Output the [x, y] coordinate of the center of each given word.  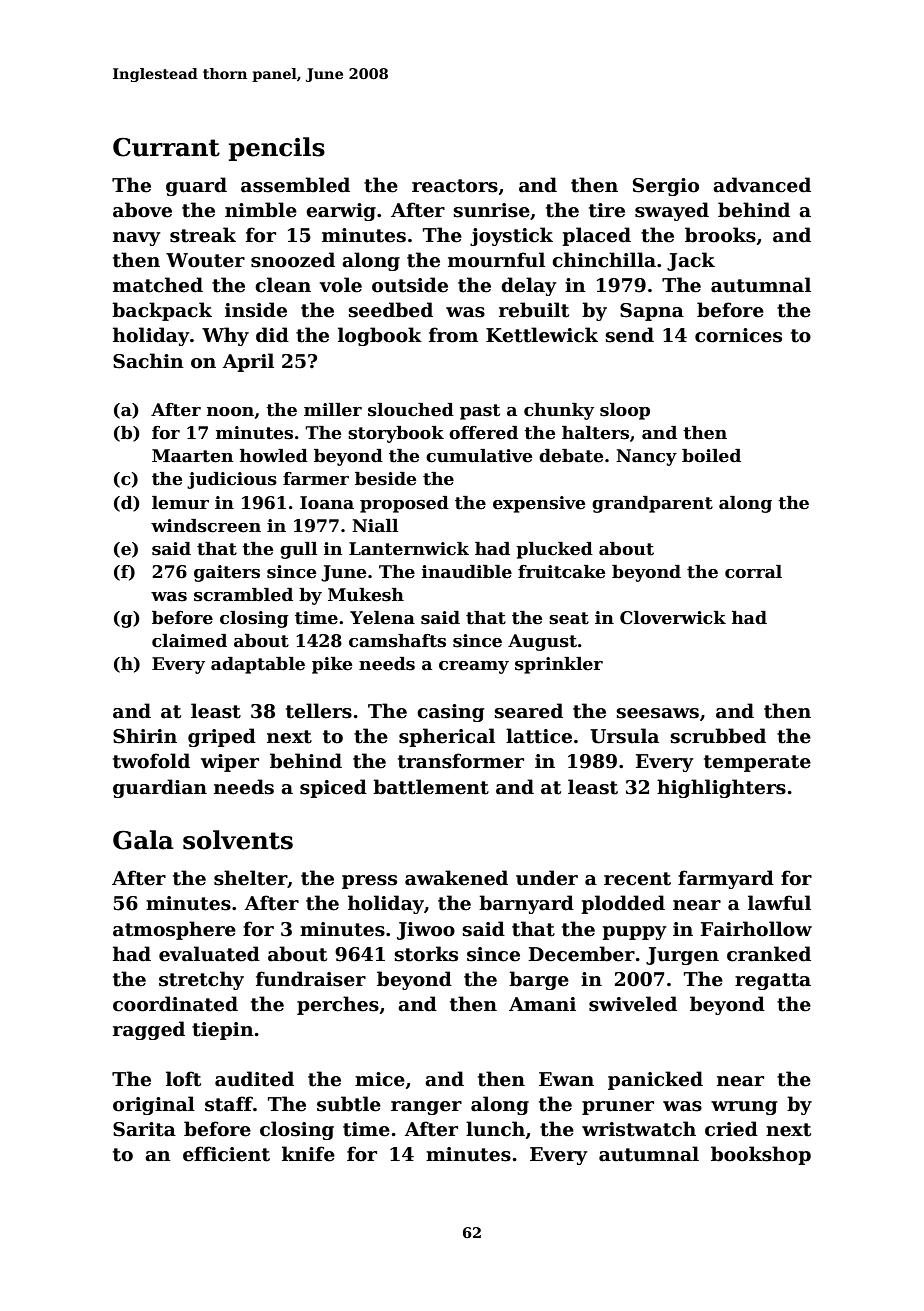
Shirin [145, 736]
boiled [711, 456]
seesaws [657, 713]
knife [308, 1154]
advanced [762, 185]
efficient [226, 1154]
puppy [634, 933]
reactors [455, 186]
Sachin [148, 361]
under [547, 878]
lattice [539, 736]
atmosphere [174, 930]
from [453, 335]
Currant [166, 147]
